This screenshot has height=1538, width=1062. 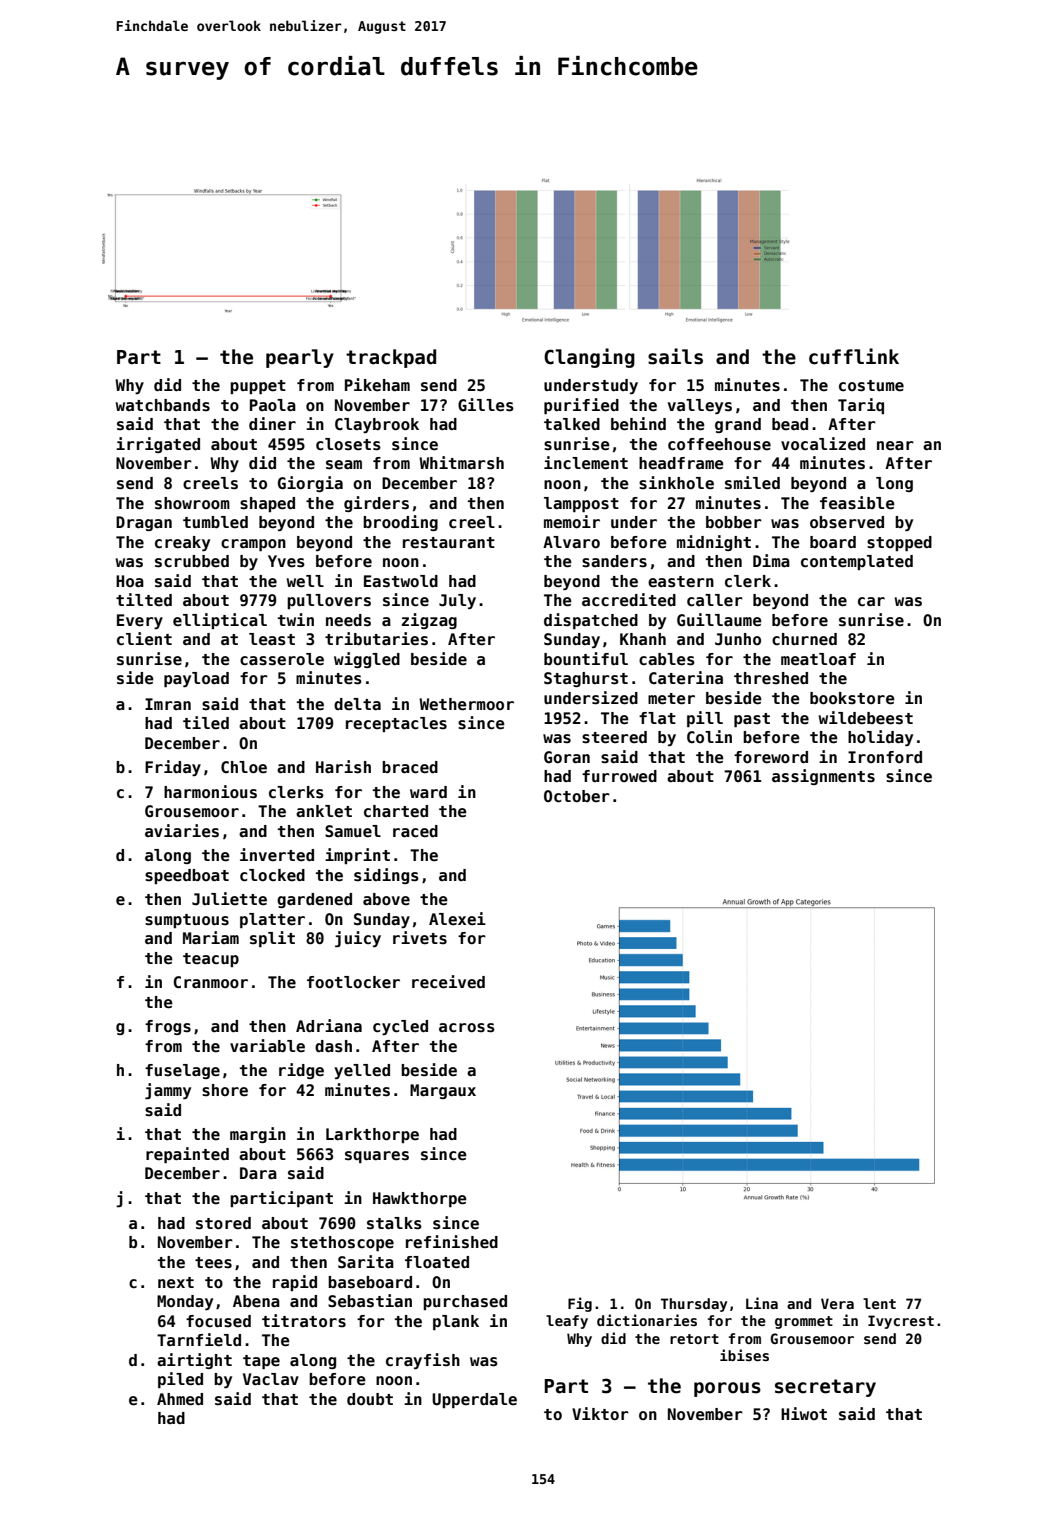 I want to click on Hiwot, so click(x=804, y=1413).
